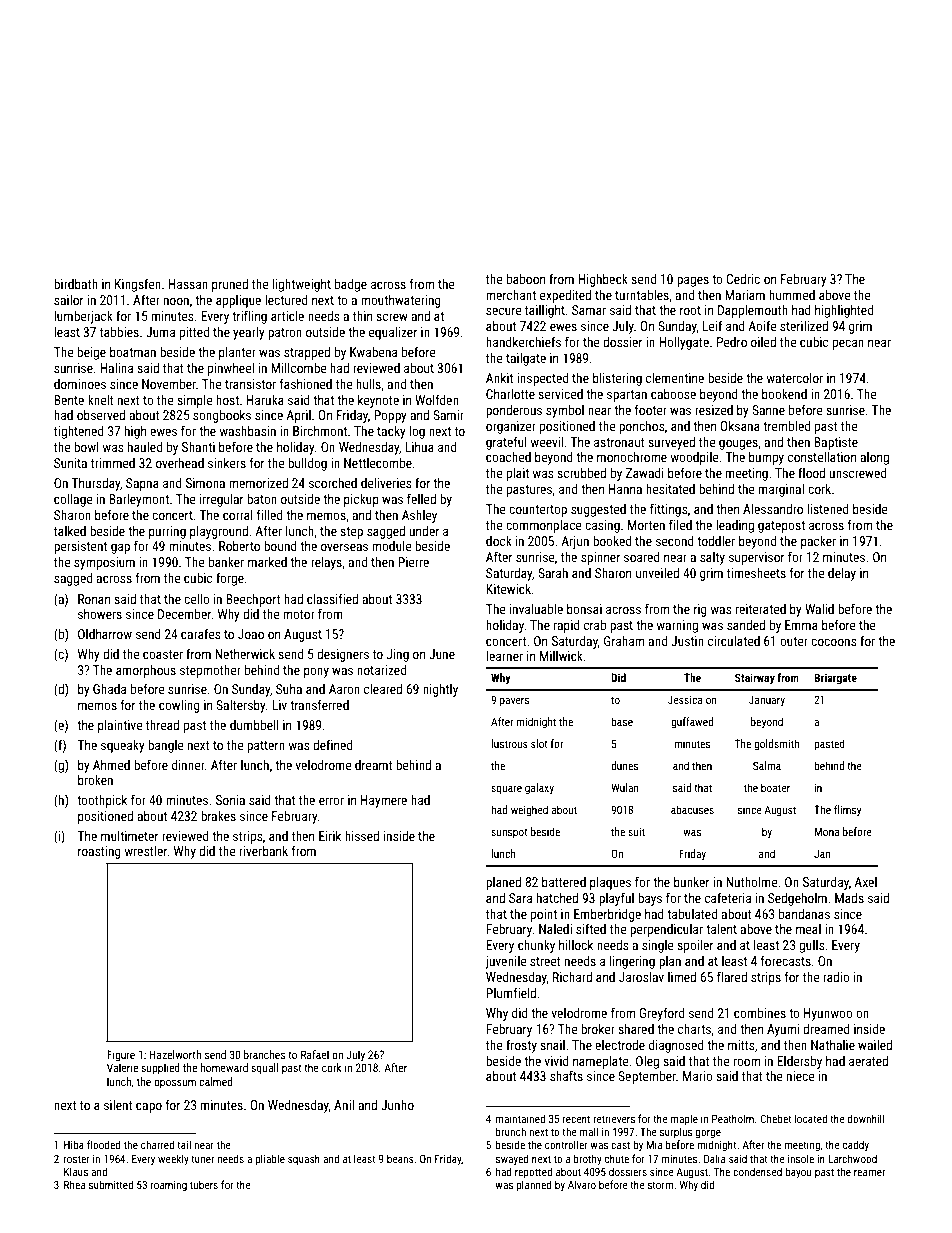 The width and height of the screenshot is (952, 1233). What do you see at coordinates (673, 394) in the screenshot?
I see `caboose` at bounding box center [673, 394].
